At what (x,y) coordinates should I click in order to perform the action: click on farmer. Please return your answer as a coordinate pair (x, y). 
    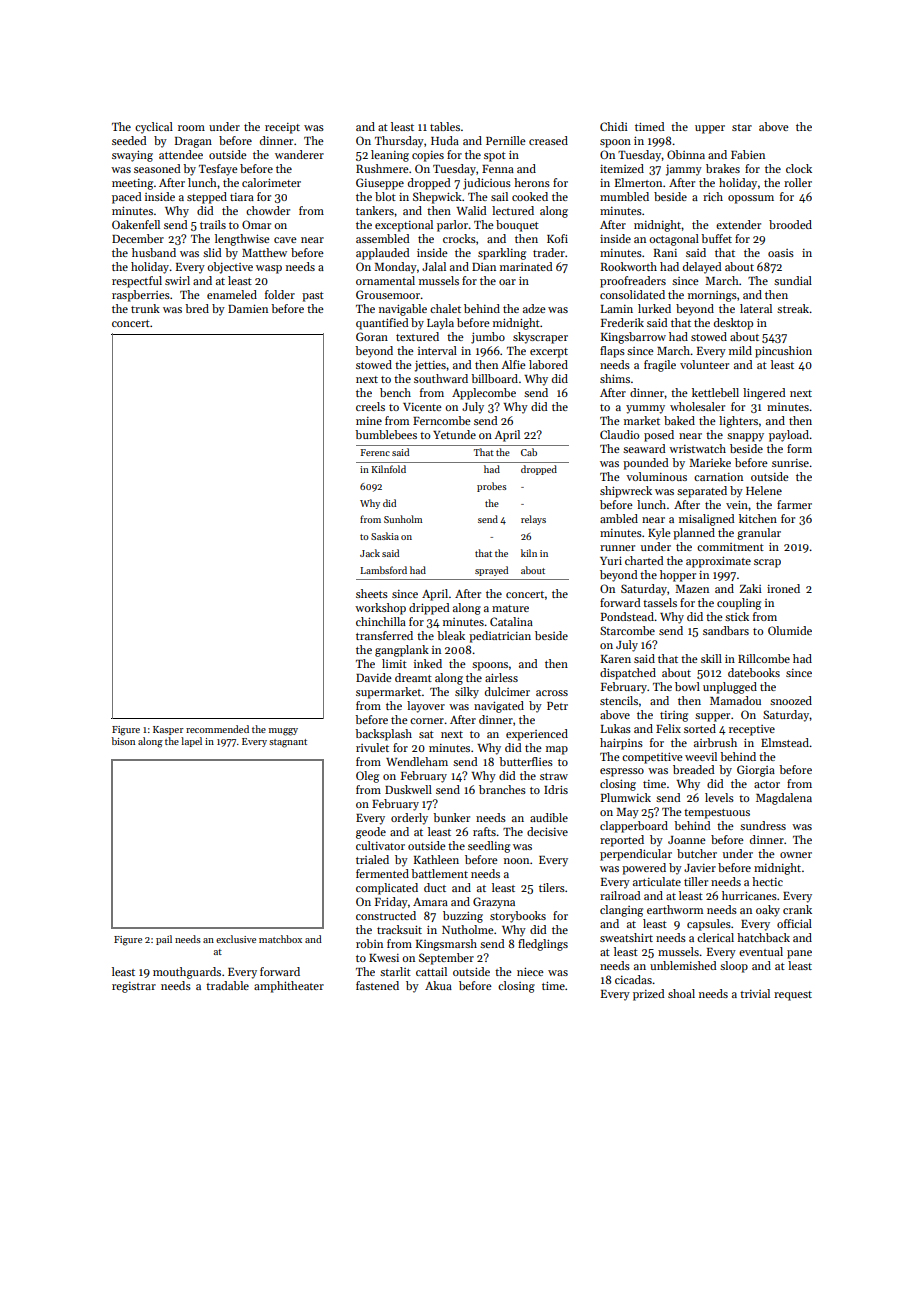
    Looking at the image, I should click on (794, 504).
